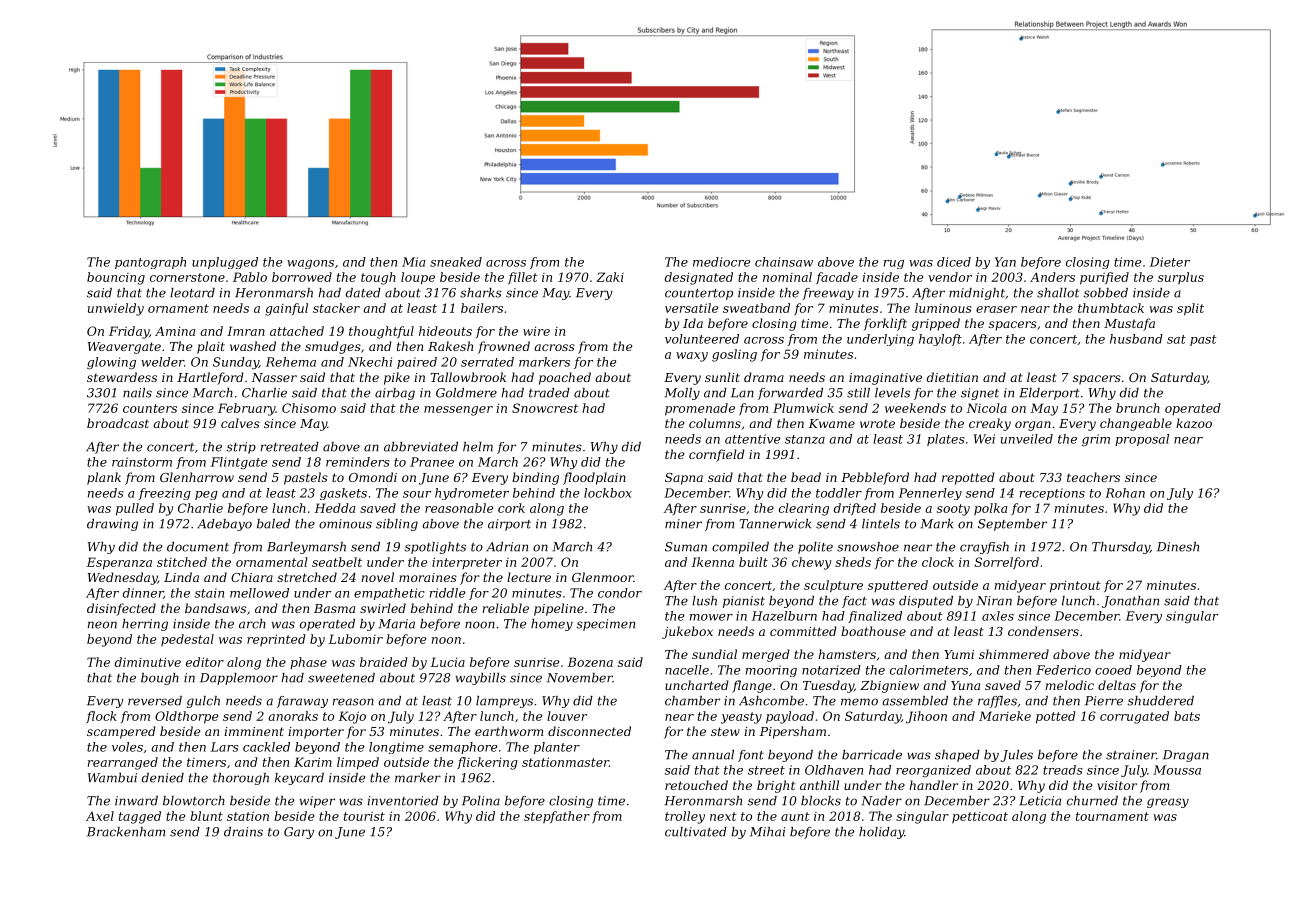 Image resolution: width=1308 pixels, height=924 pixels. I want to click on sneaked, so click(456, 262).
